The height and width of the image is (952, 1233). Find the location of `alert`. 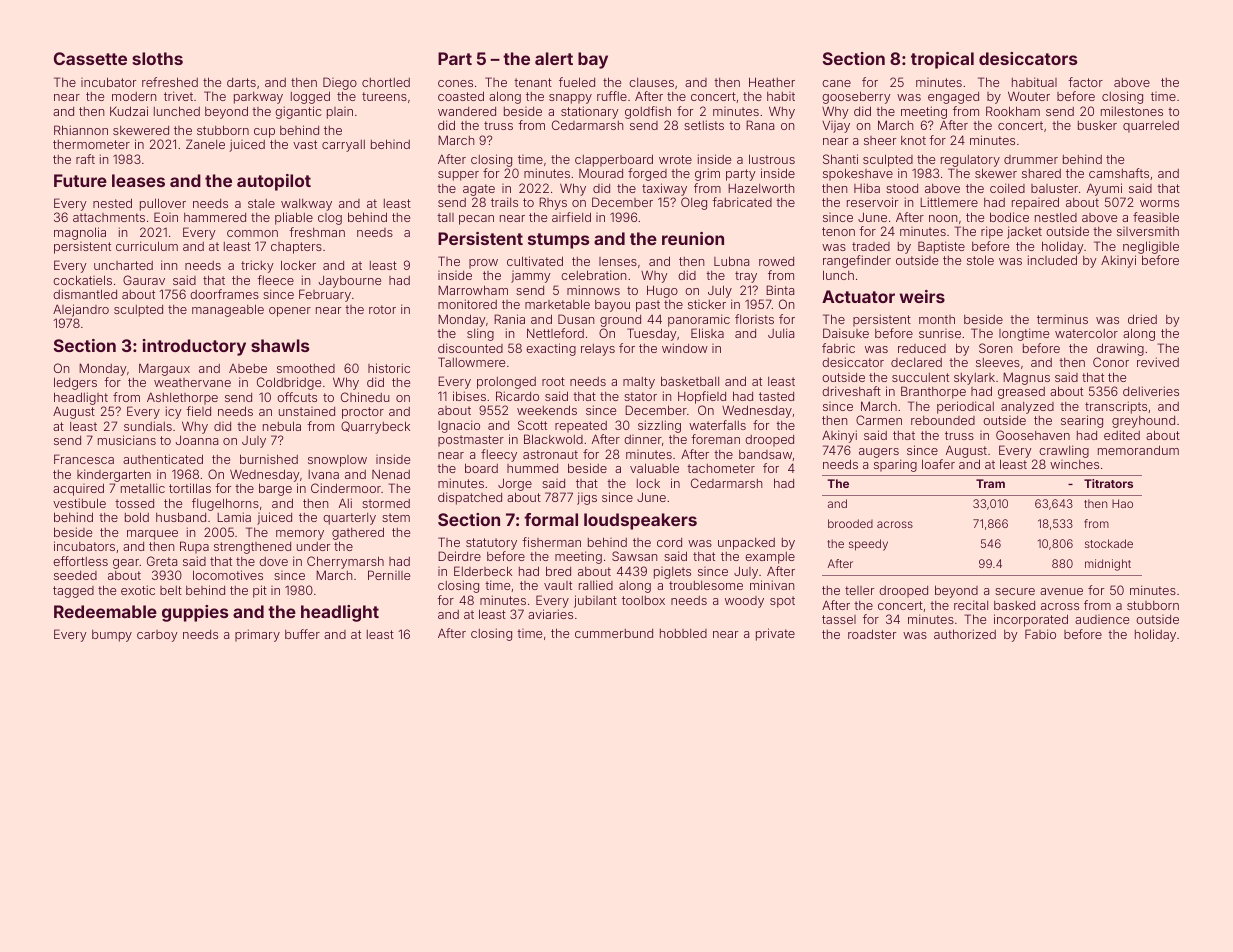

alert is located at coordinates (554, 58).
